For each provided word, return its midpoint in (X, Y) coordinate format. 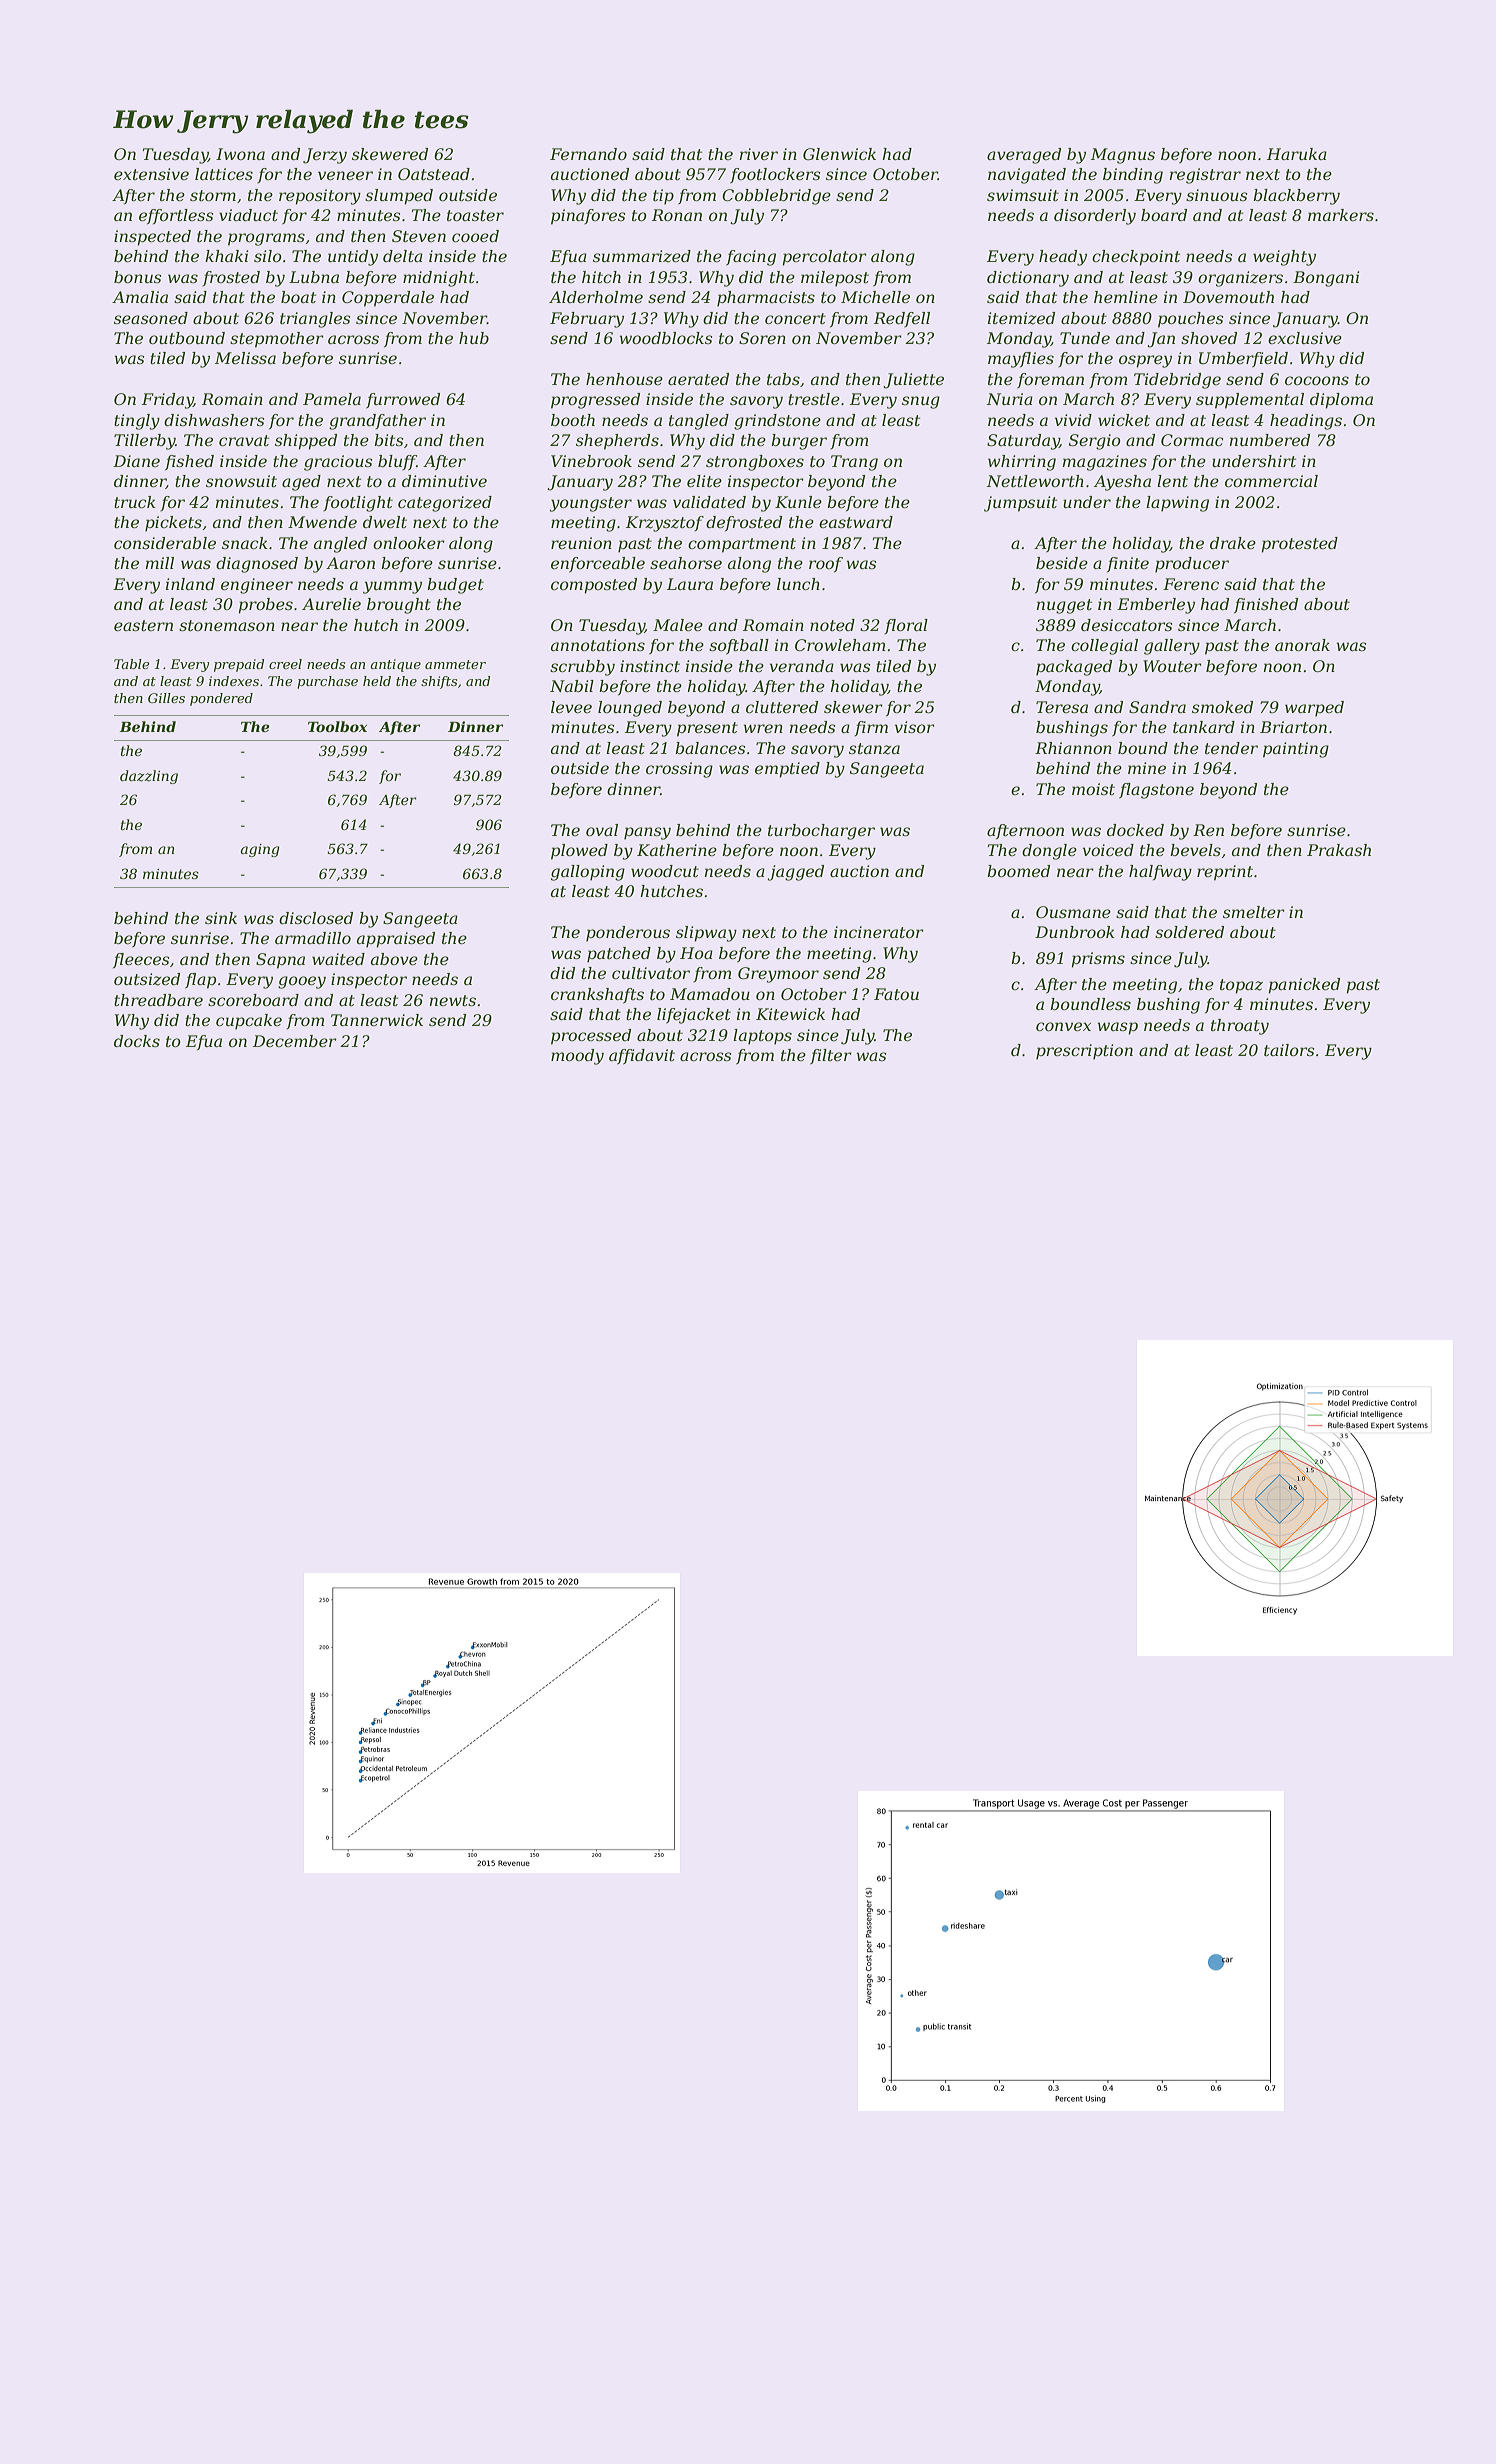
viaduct (248, 215)
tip (663, 197)
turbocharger (821, 832)
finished (1266, 605)
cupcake (249, 1022)
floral (906, 626)
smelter (1254, 912)
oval (602, 830)
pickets (173, 524)
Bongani (1326, 279)
